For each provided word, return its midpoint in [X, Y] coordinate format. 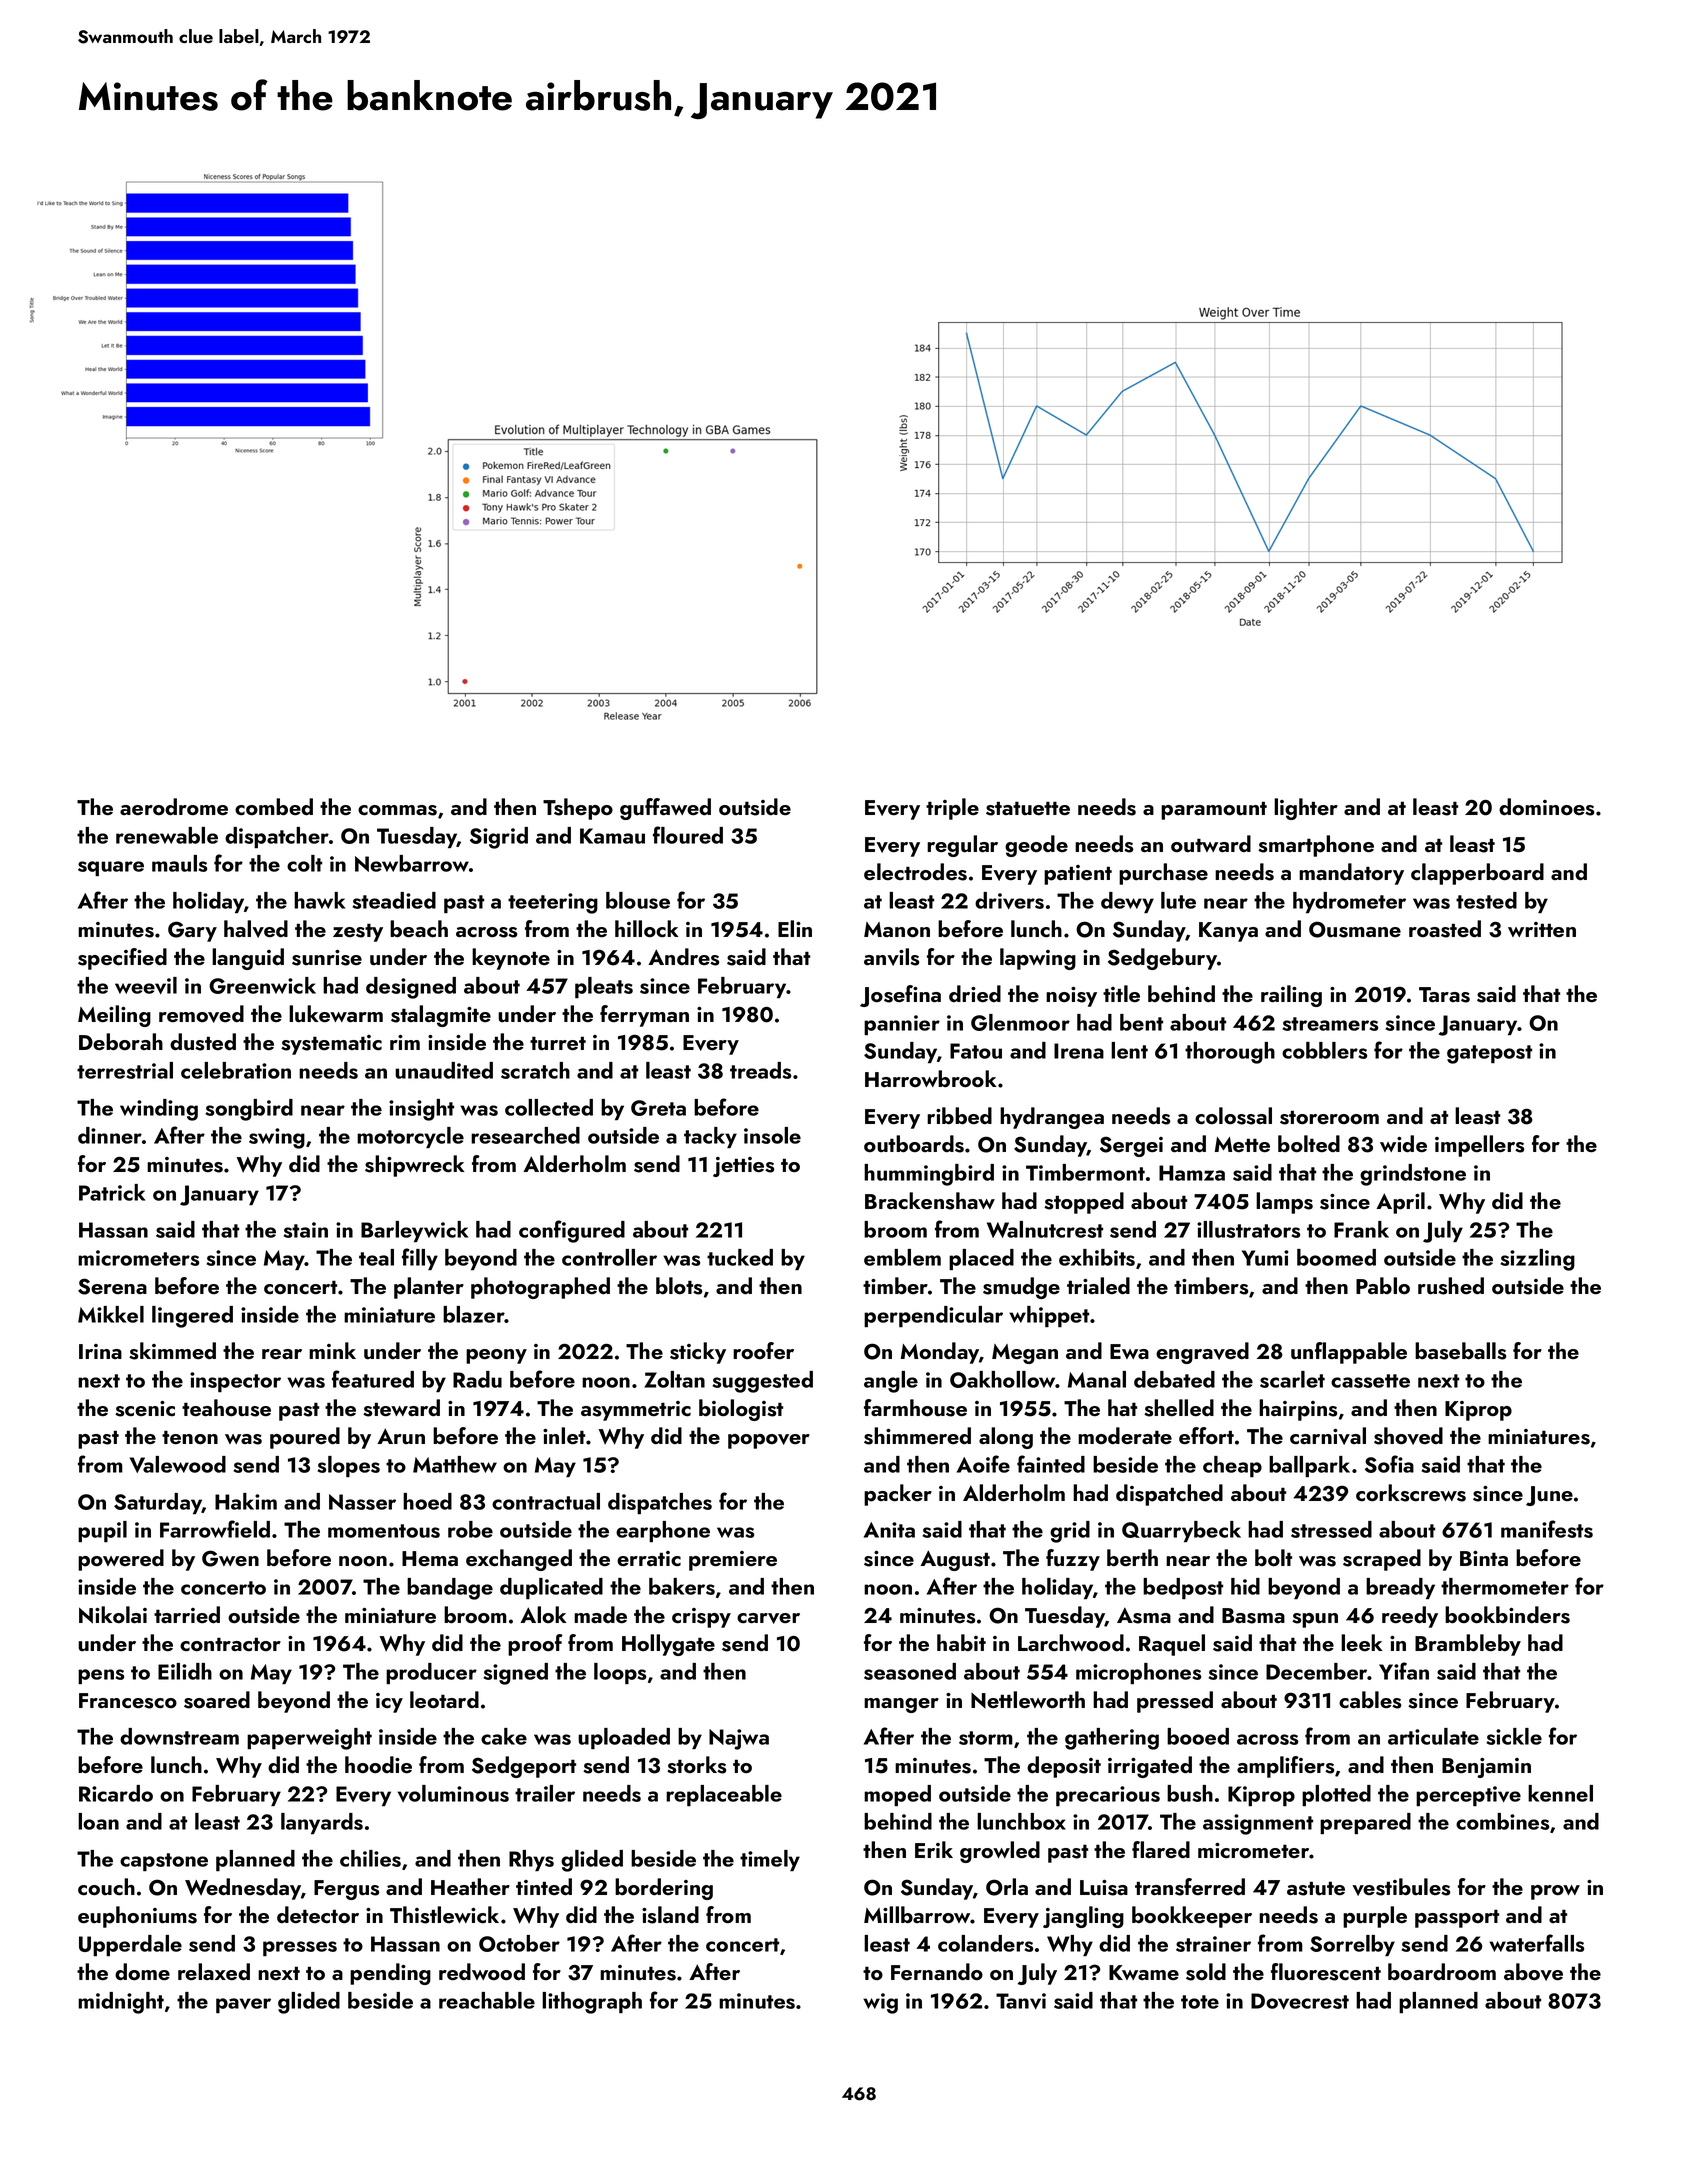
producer [431, 1673]
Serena [112, 1286]
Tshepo [578, 809]
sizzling [1537, 1260]
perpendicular [933, 1316]
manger [901, 1705]
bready [1400, 1588]
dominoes [1547, 807]
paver [243, 2005]
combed [274, 807]
